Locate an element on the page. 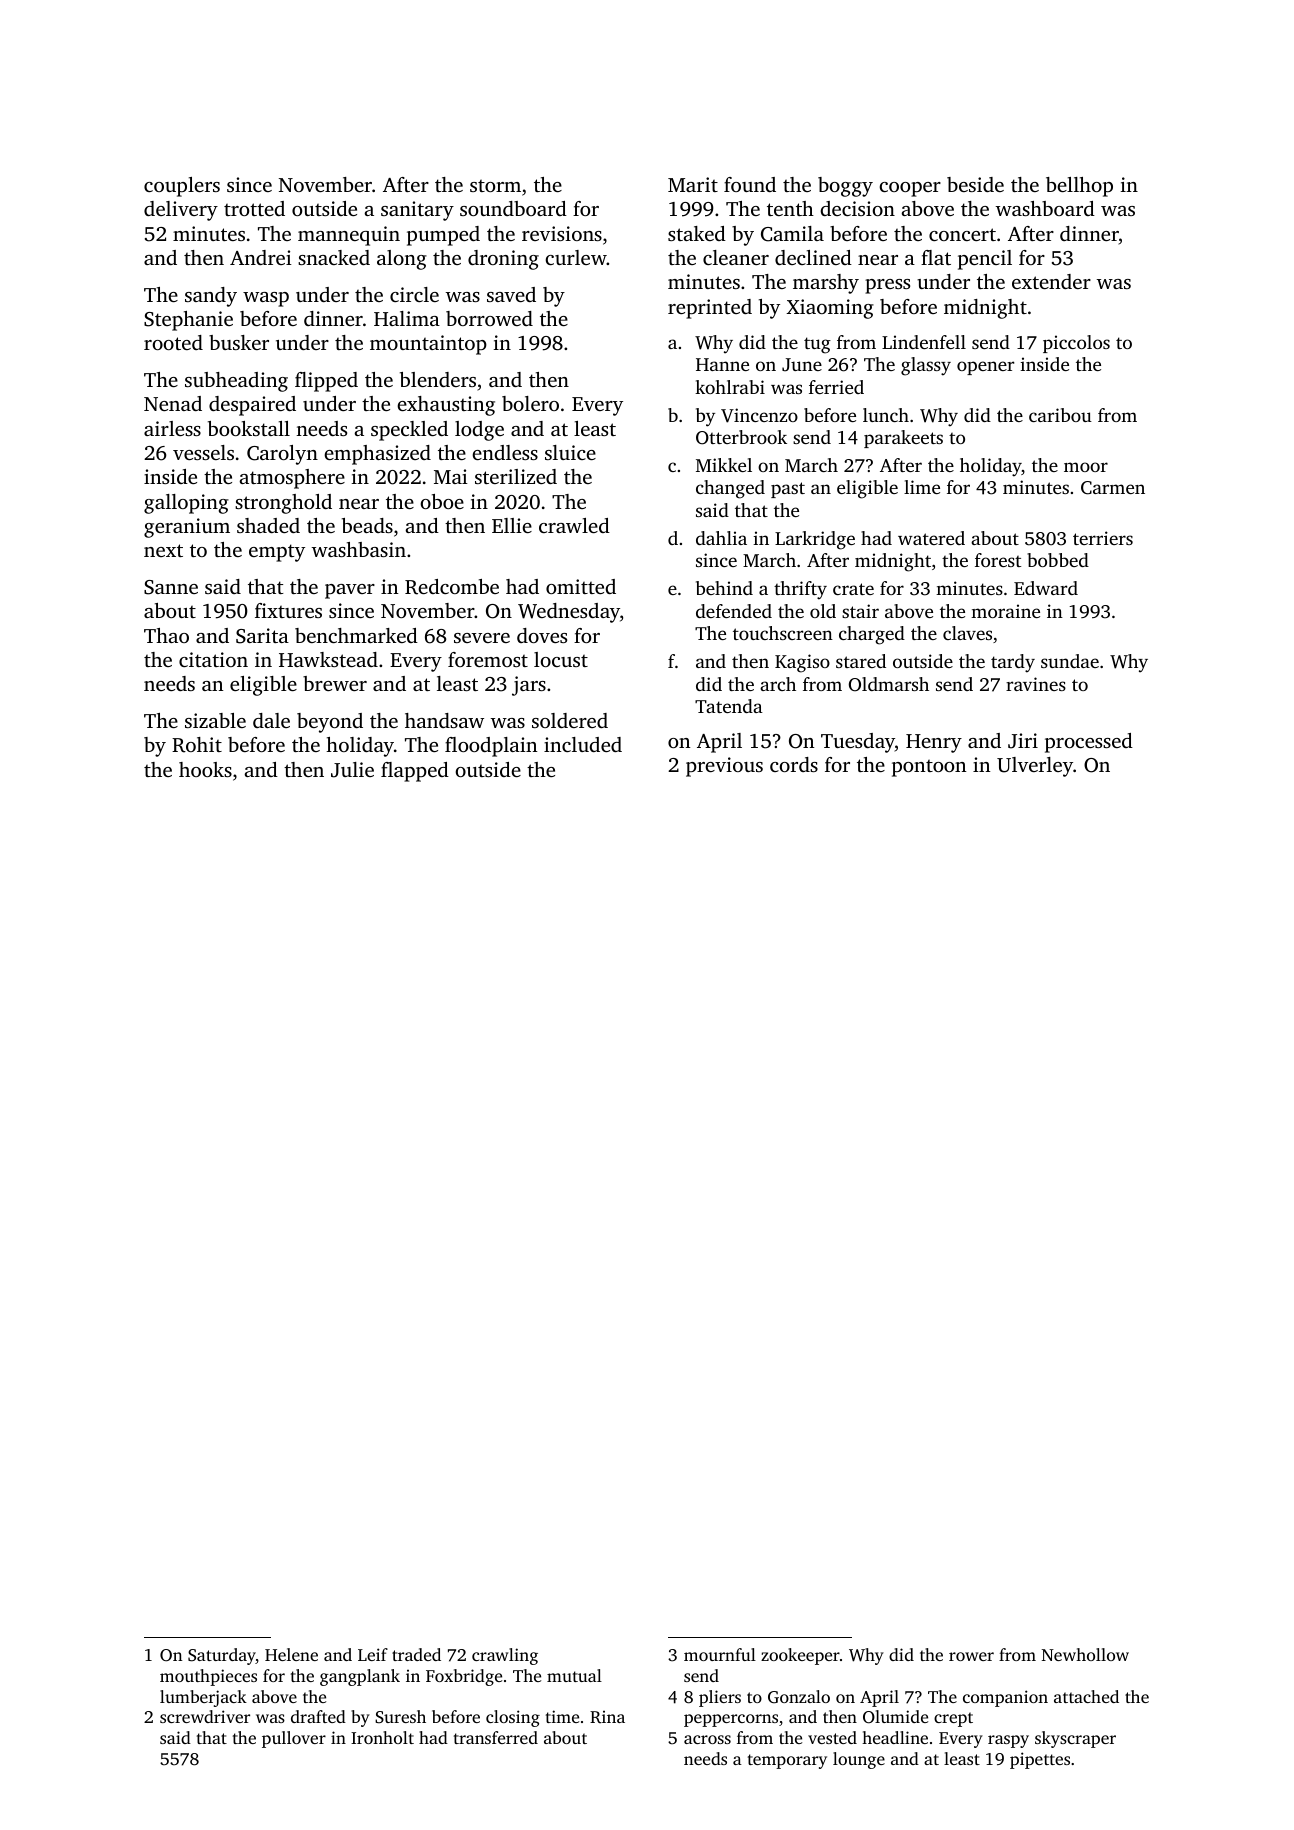 The image size is (1294, 1830). sanitary is located at coordinates (417, 211).
